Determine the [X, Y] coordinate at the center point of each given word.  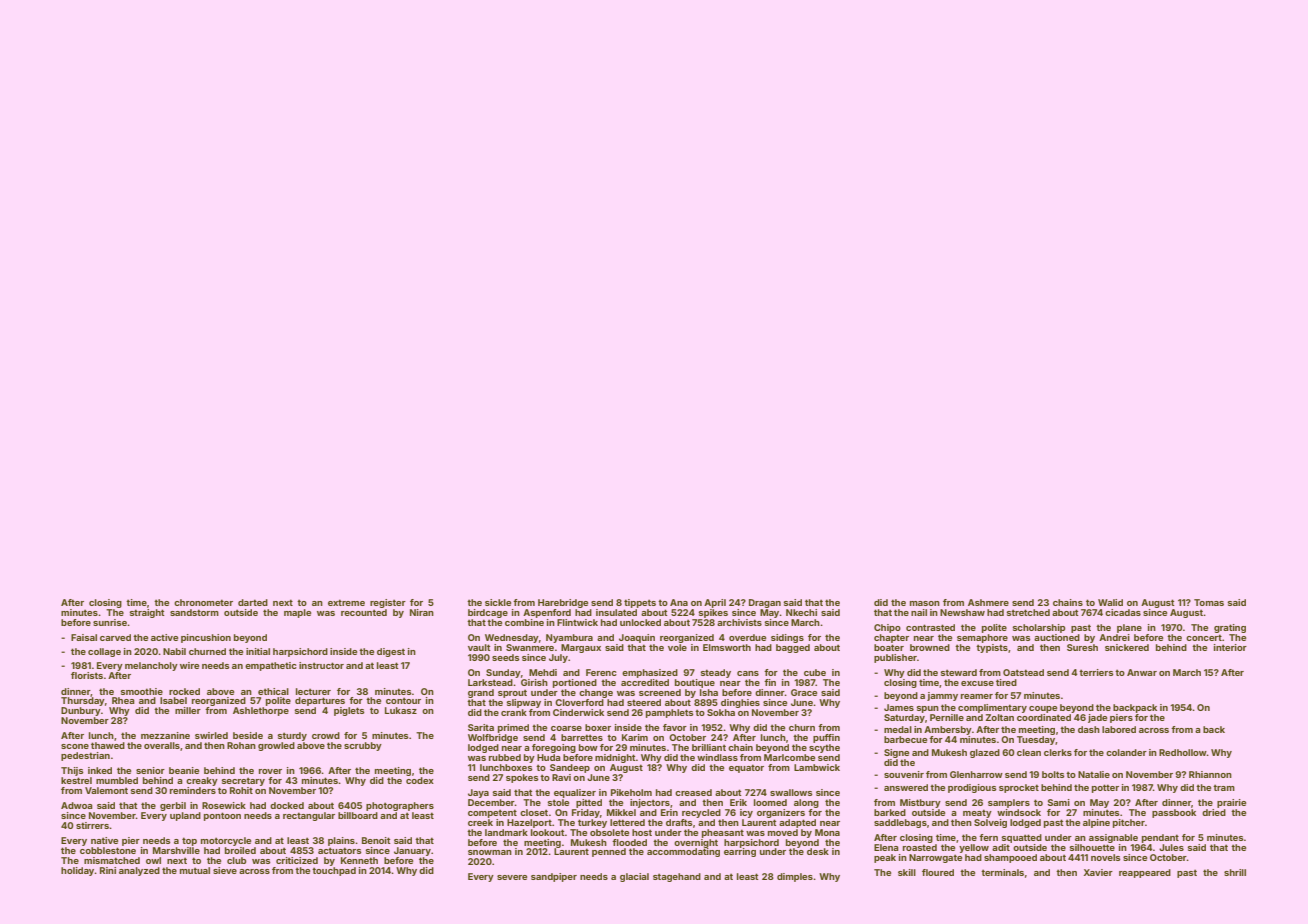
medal [898, 729]
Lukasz [401, 710]
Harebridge [563, 603]
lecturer [313, 691]
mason [925, 603]
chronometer [203, 602]
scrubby [363, 746]
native [104, 840]
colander [1126, 752]
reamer [977, 696]
